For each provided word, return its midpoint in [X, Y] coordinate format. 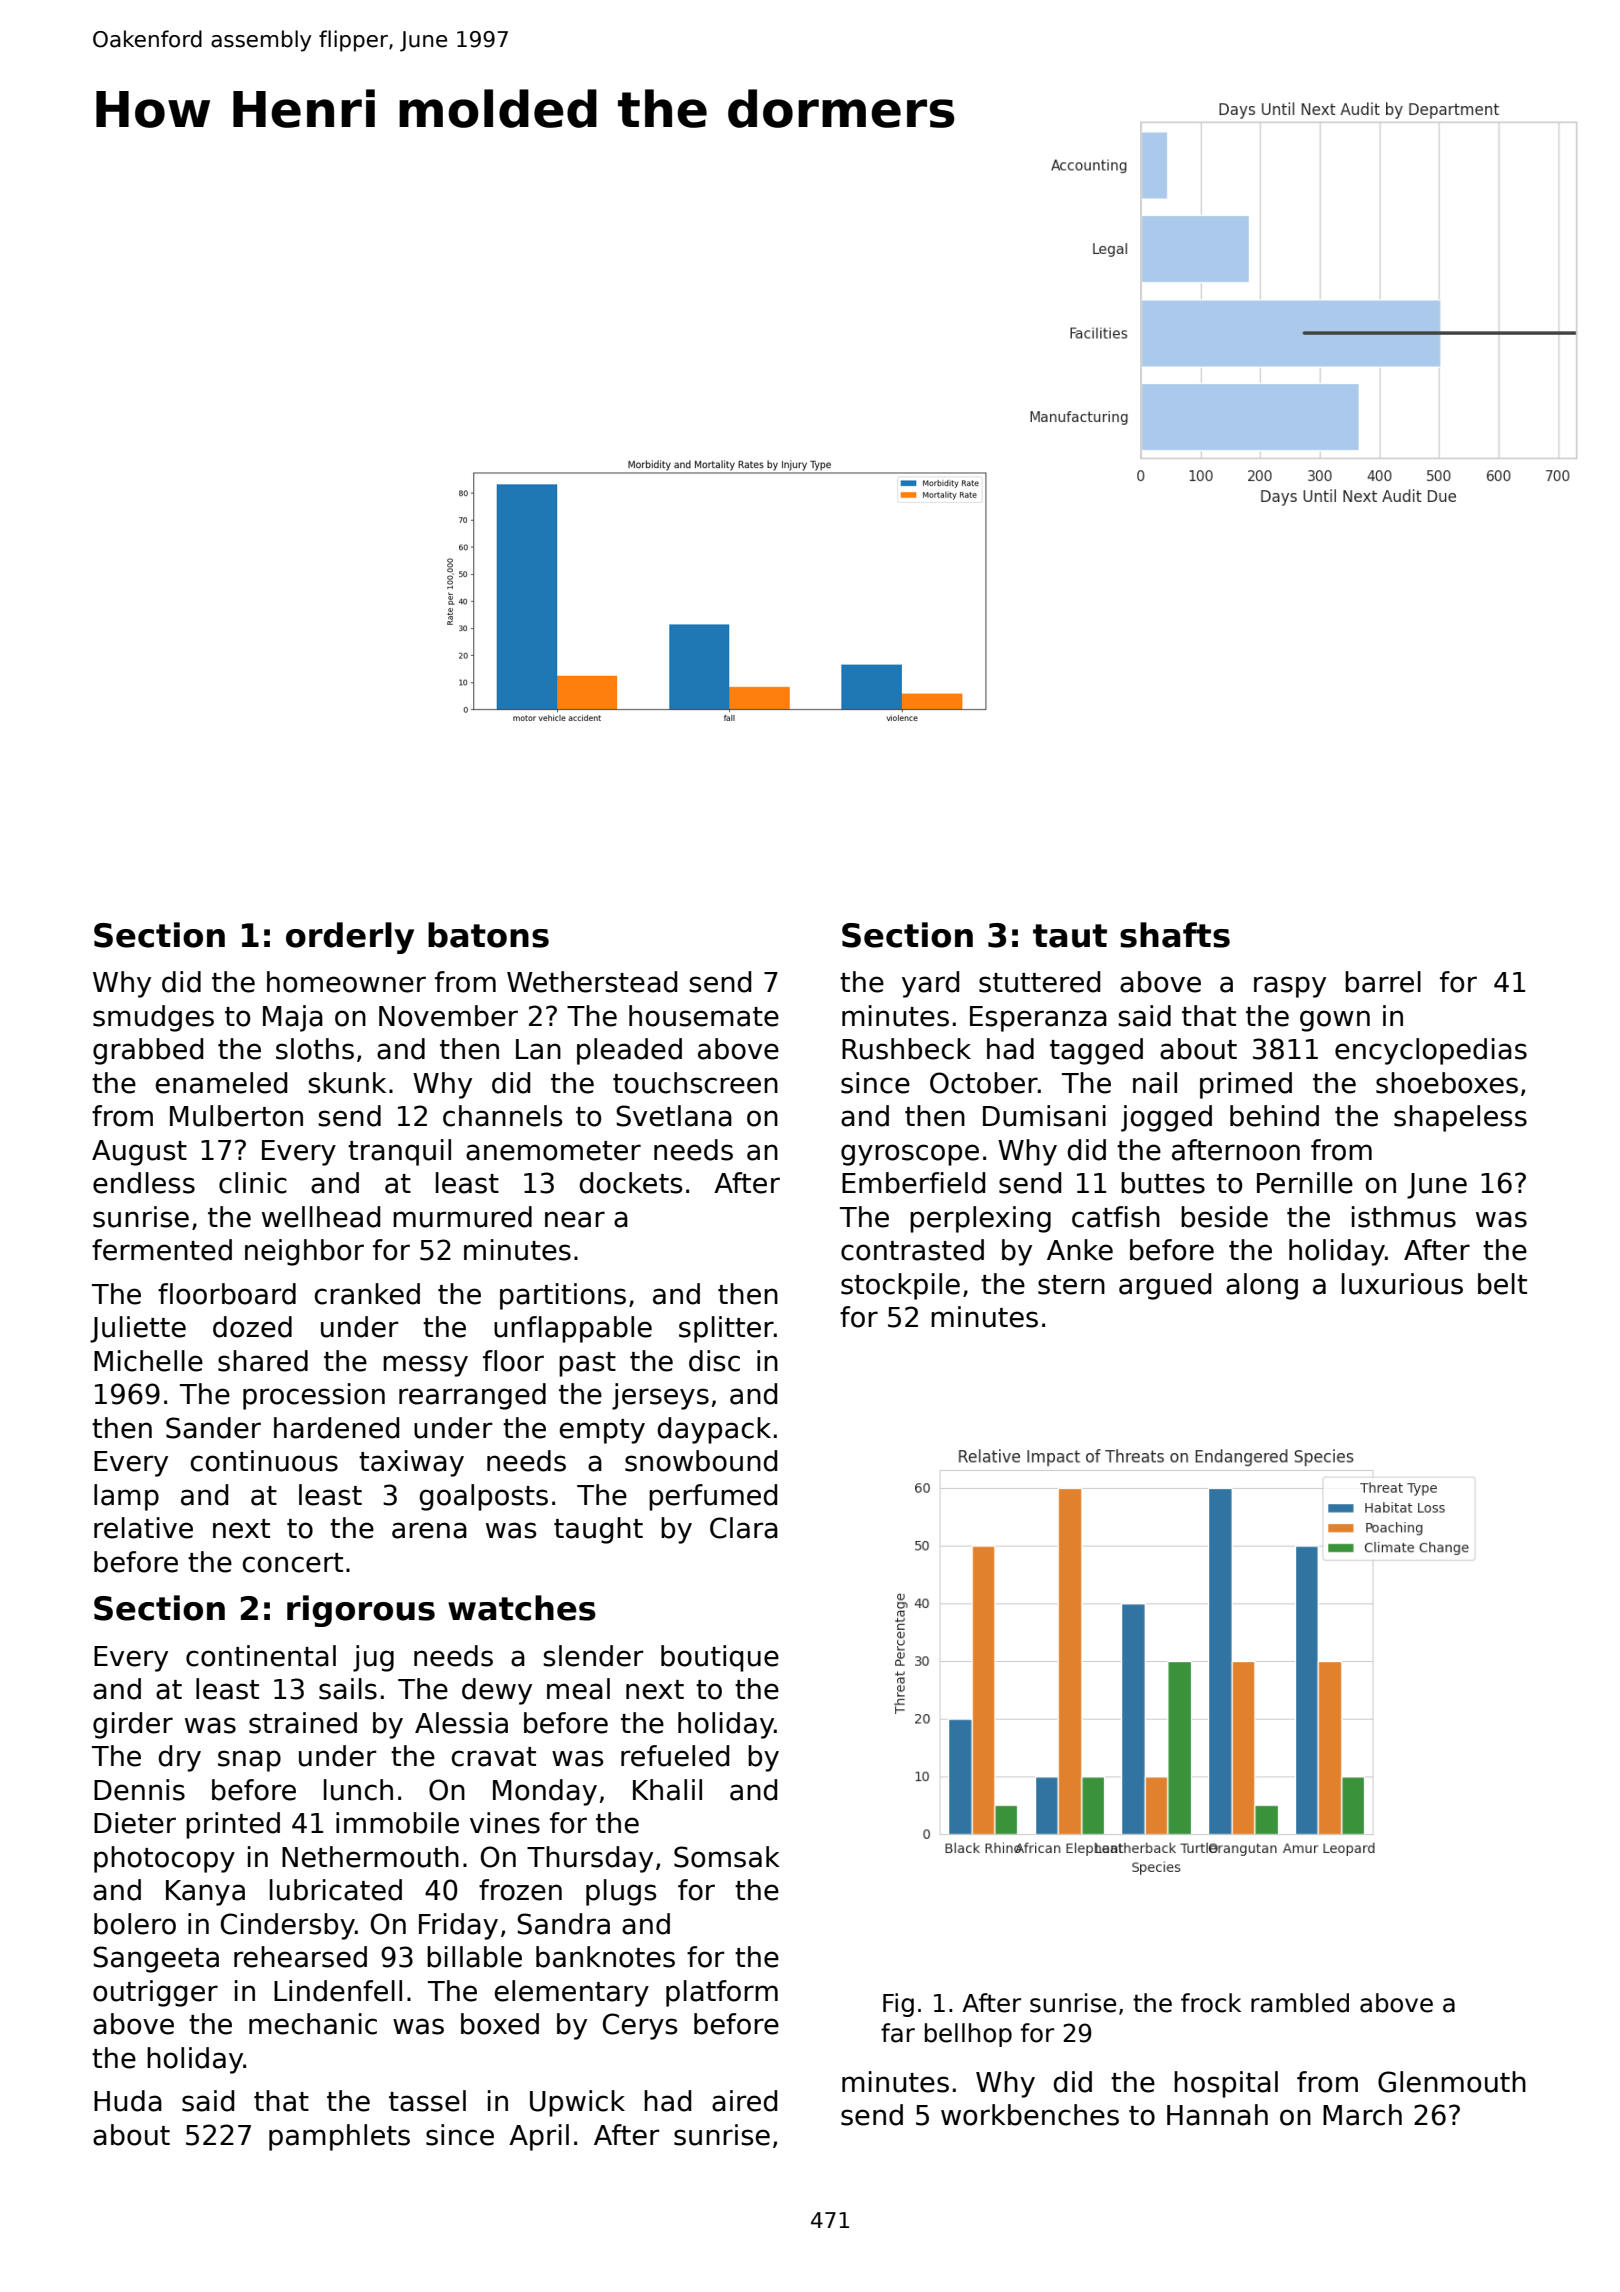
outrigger [155, 1993]
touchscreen [695, 1083]
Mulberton [236, 1116]
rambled [1300, 2003]
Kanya [205, 1893]
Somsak [727, 1857]
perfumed [713, 1497]
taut [1070, 936]
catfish [1116, 1217]
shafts [1175, 935]
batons [488, 935]
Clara [744, 1528]
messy [425, 1366]
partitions [563, 1296]
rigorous [361, 1611]
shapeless [1460, 1118]
